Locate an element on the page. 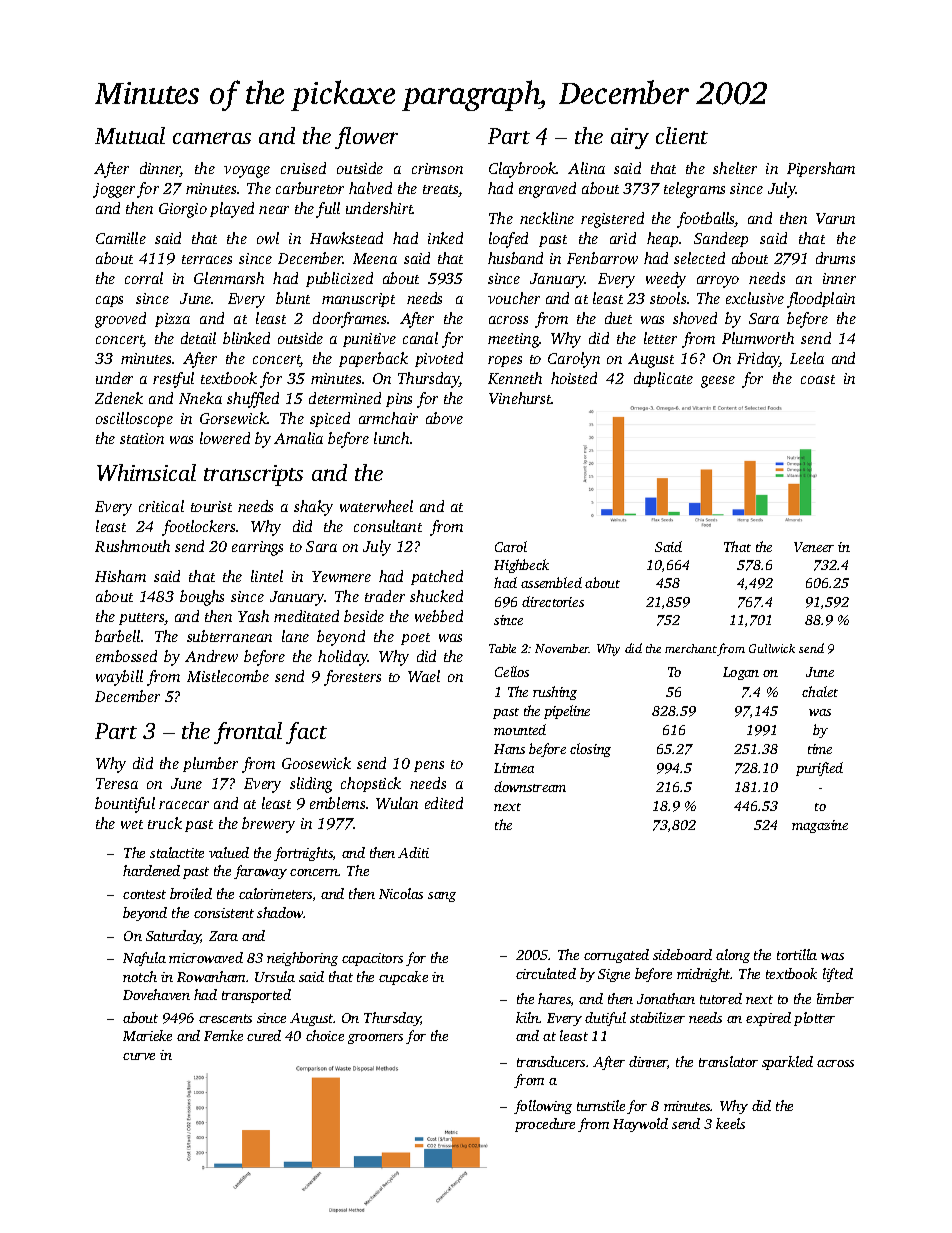 The height and width of the page is (1233, 952). voyage is located at coordinates (247, 172).
